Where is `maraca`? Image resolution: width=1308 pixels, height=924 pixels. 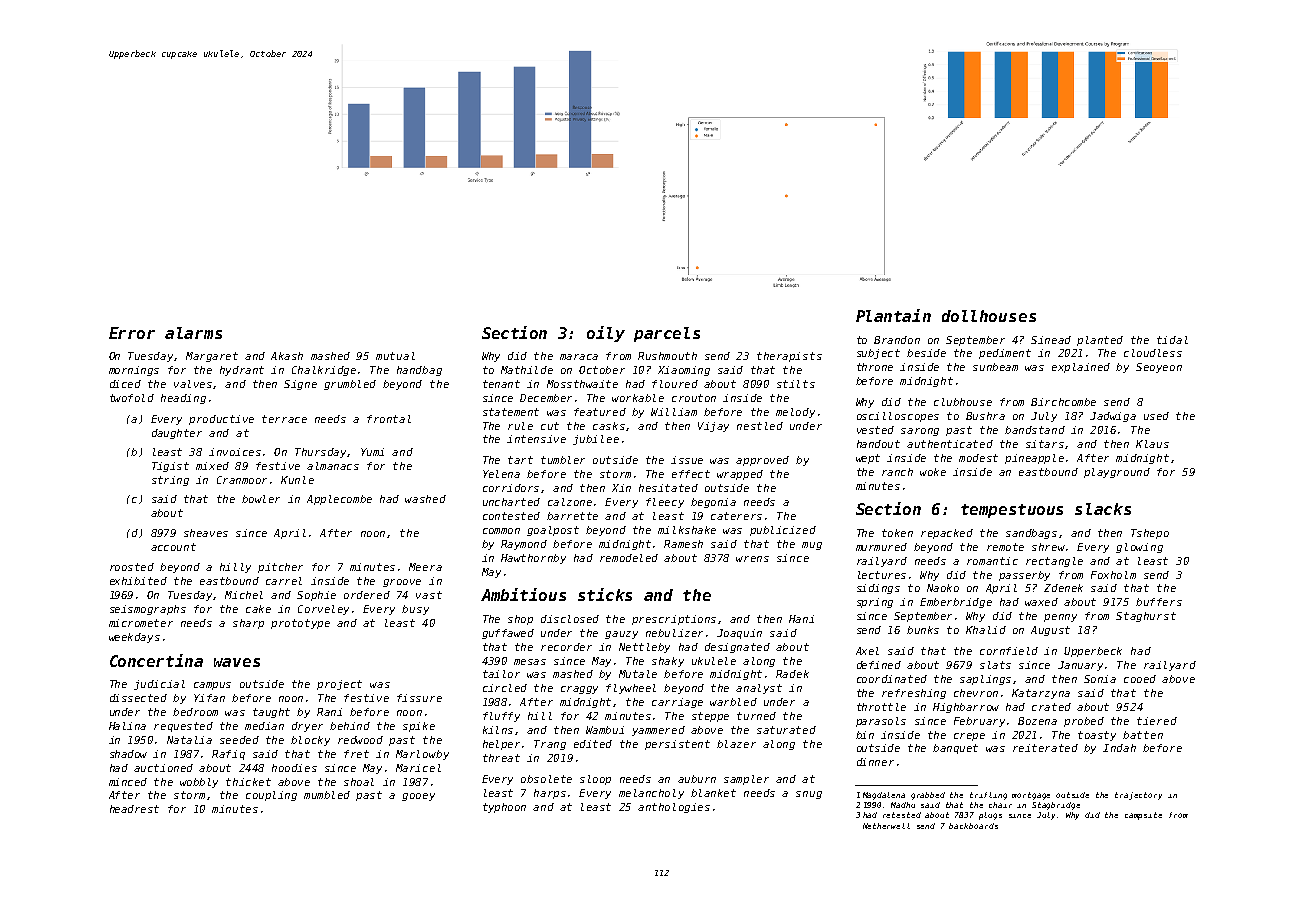 maraca is located at coordinates (579, 357).
